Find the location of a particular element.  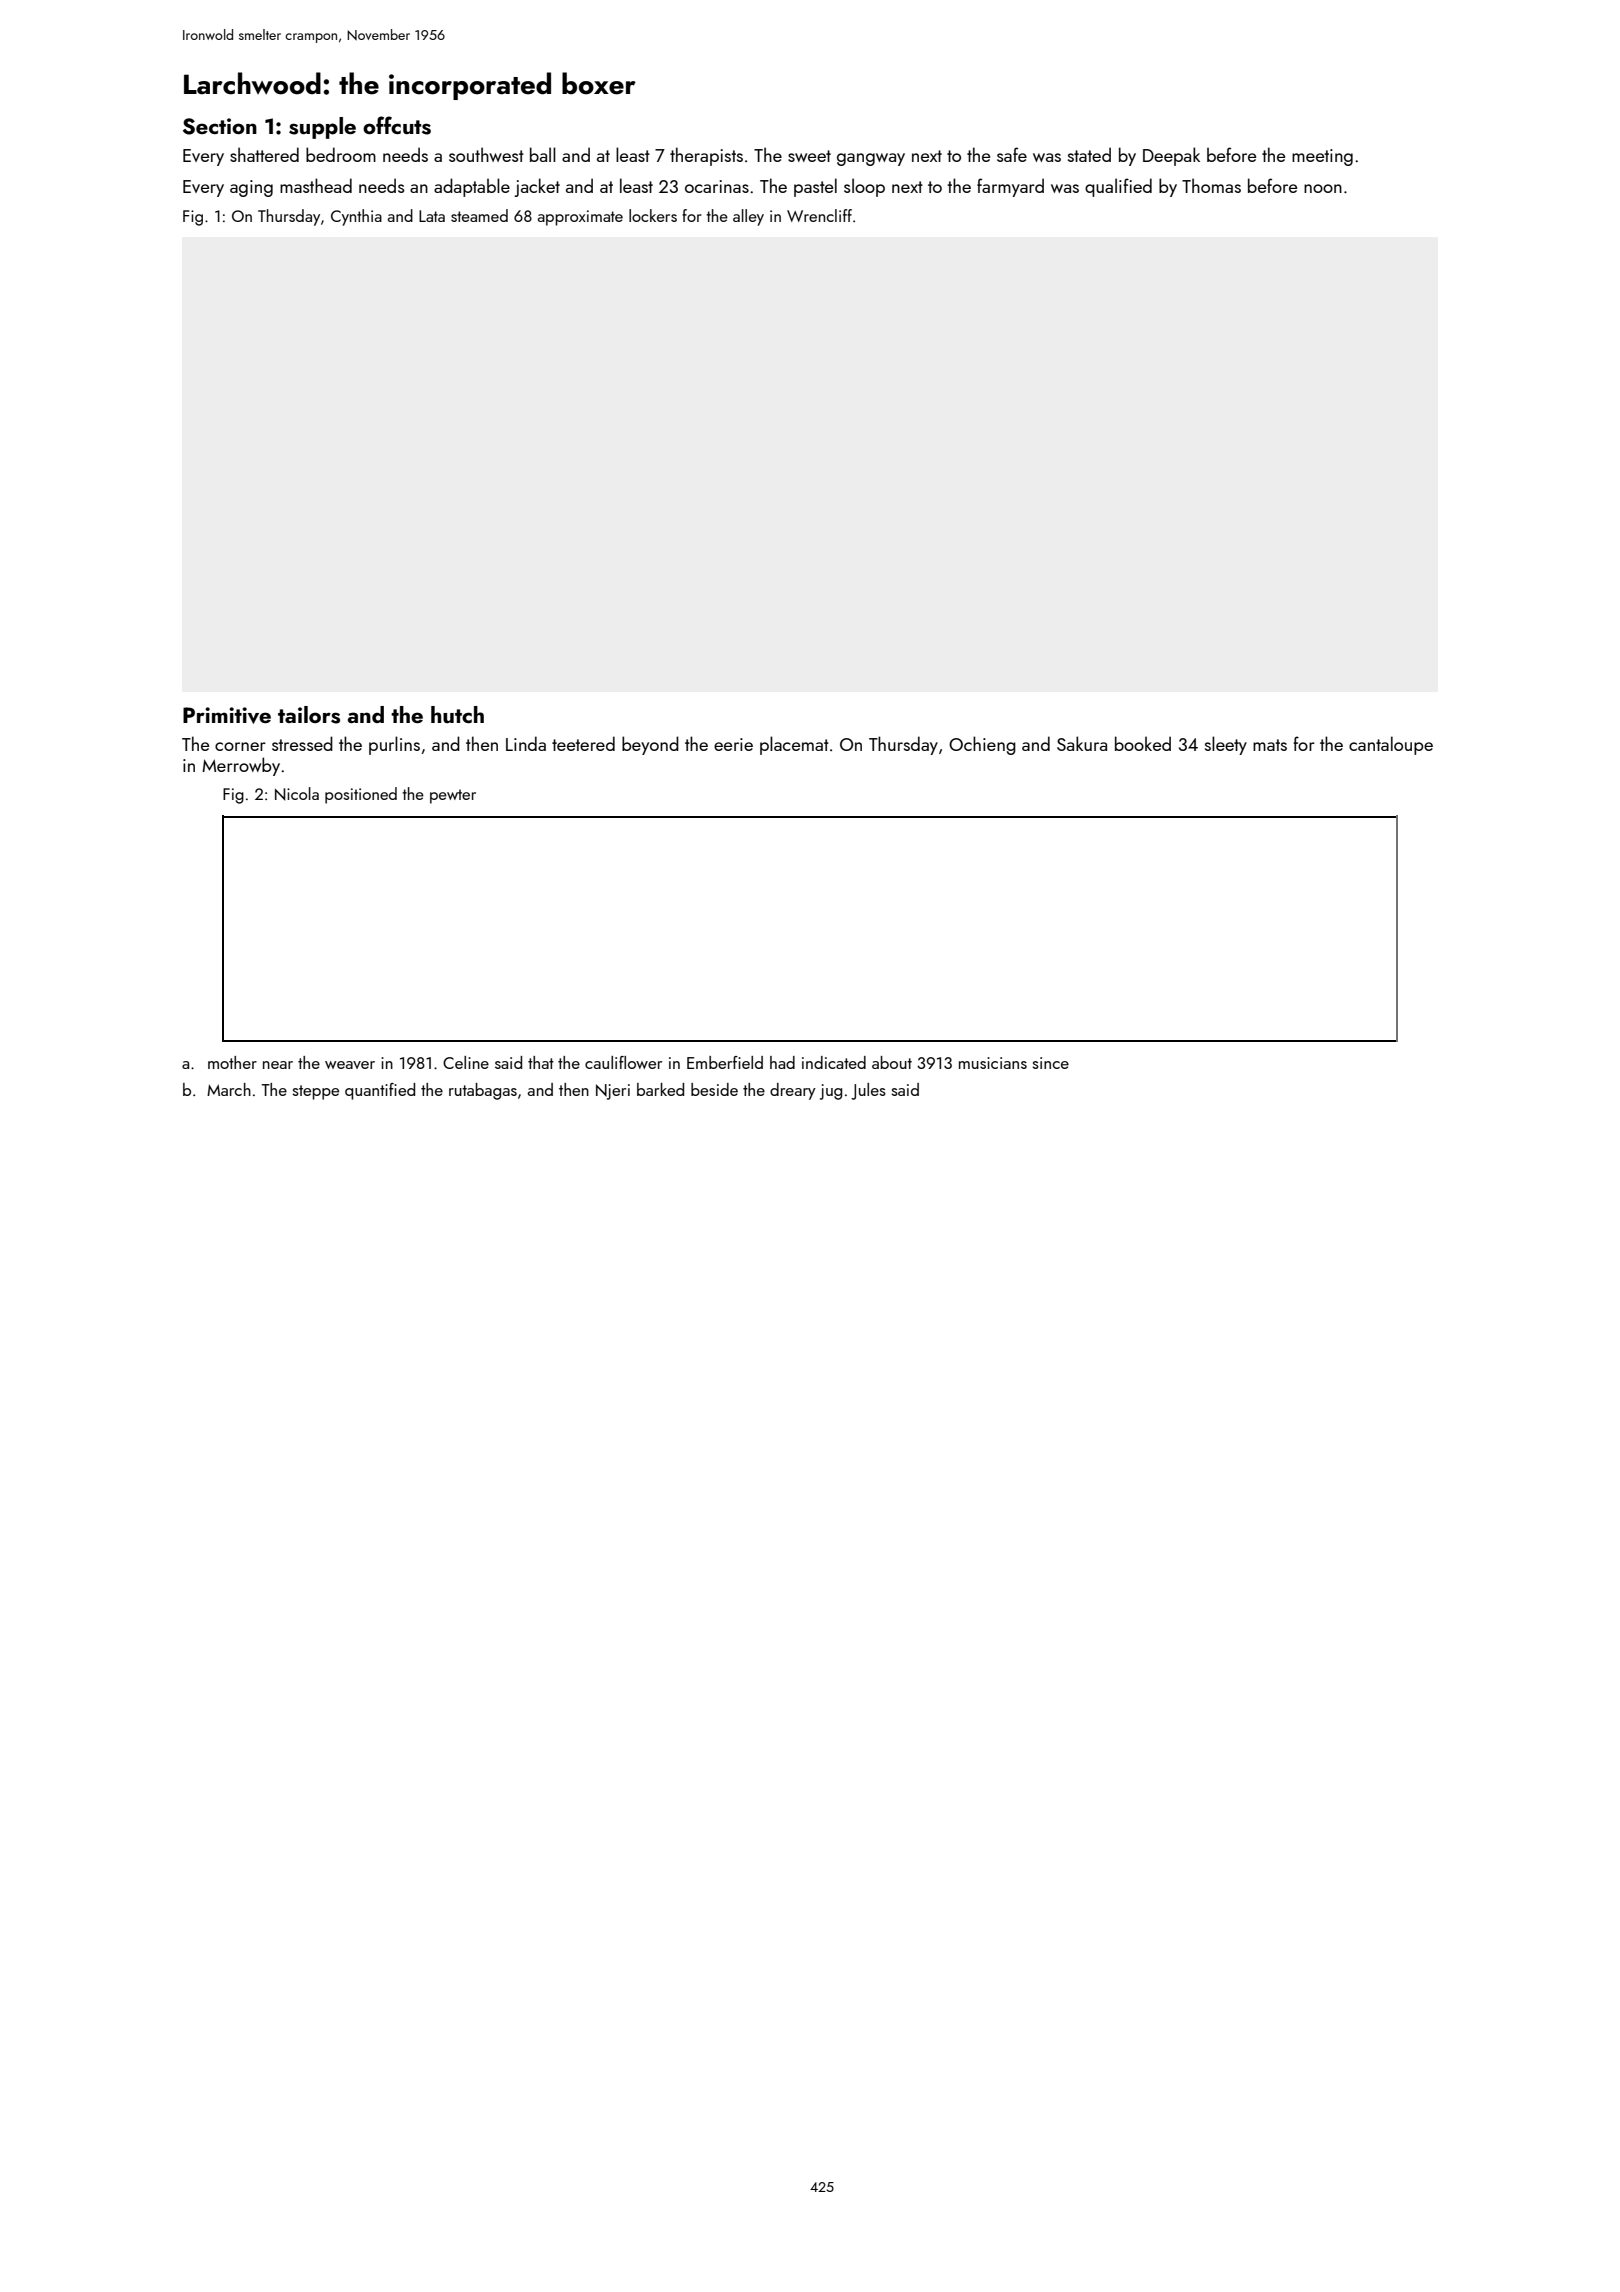

since is located at coordinates (1050, 1063).
